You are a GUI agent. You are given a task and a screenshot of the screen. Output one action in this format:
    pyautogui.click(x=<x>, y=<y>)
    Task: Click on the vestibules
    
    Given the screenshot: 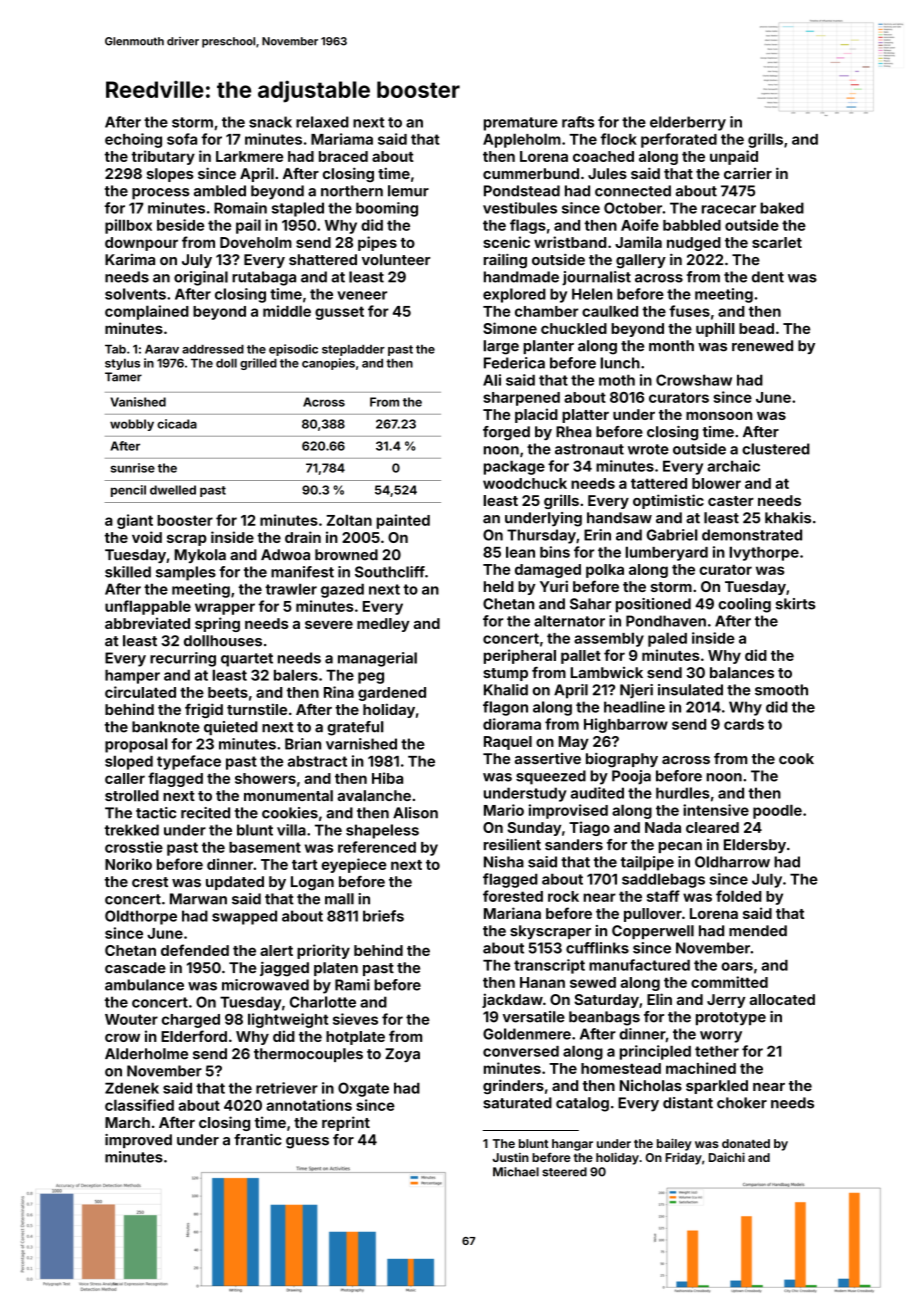 What is the action you would take?
    pyautogui.click(x=520, y=208)
